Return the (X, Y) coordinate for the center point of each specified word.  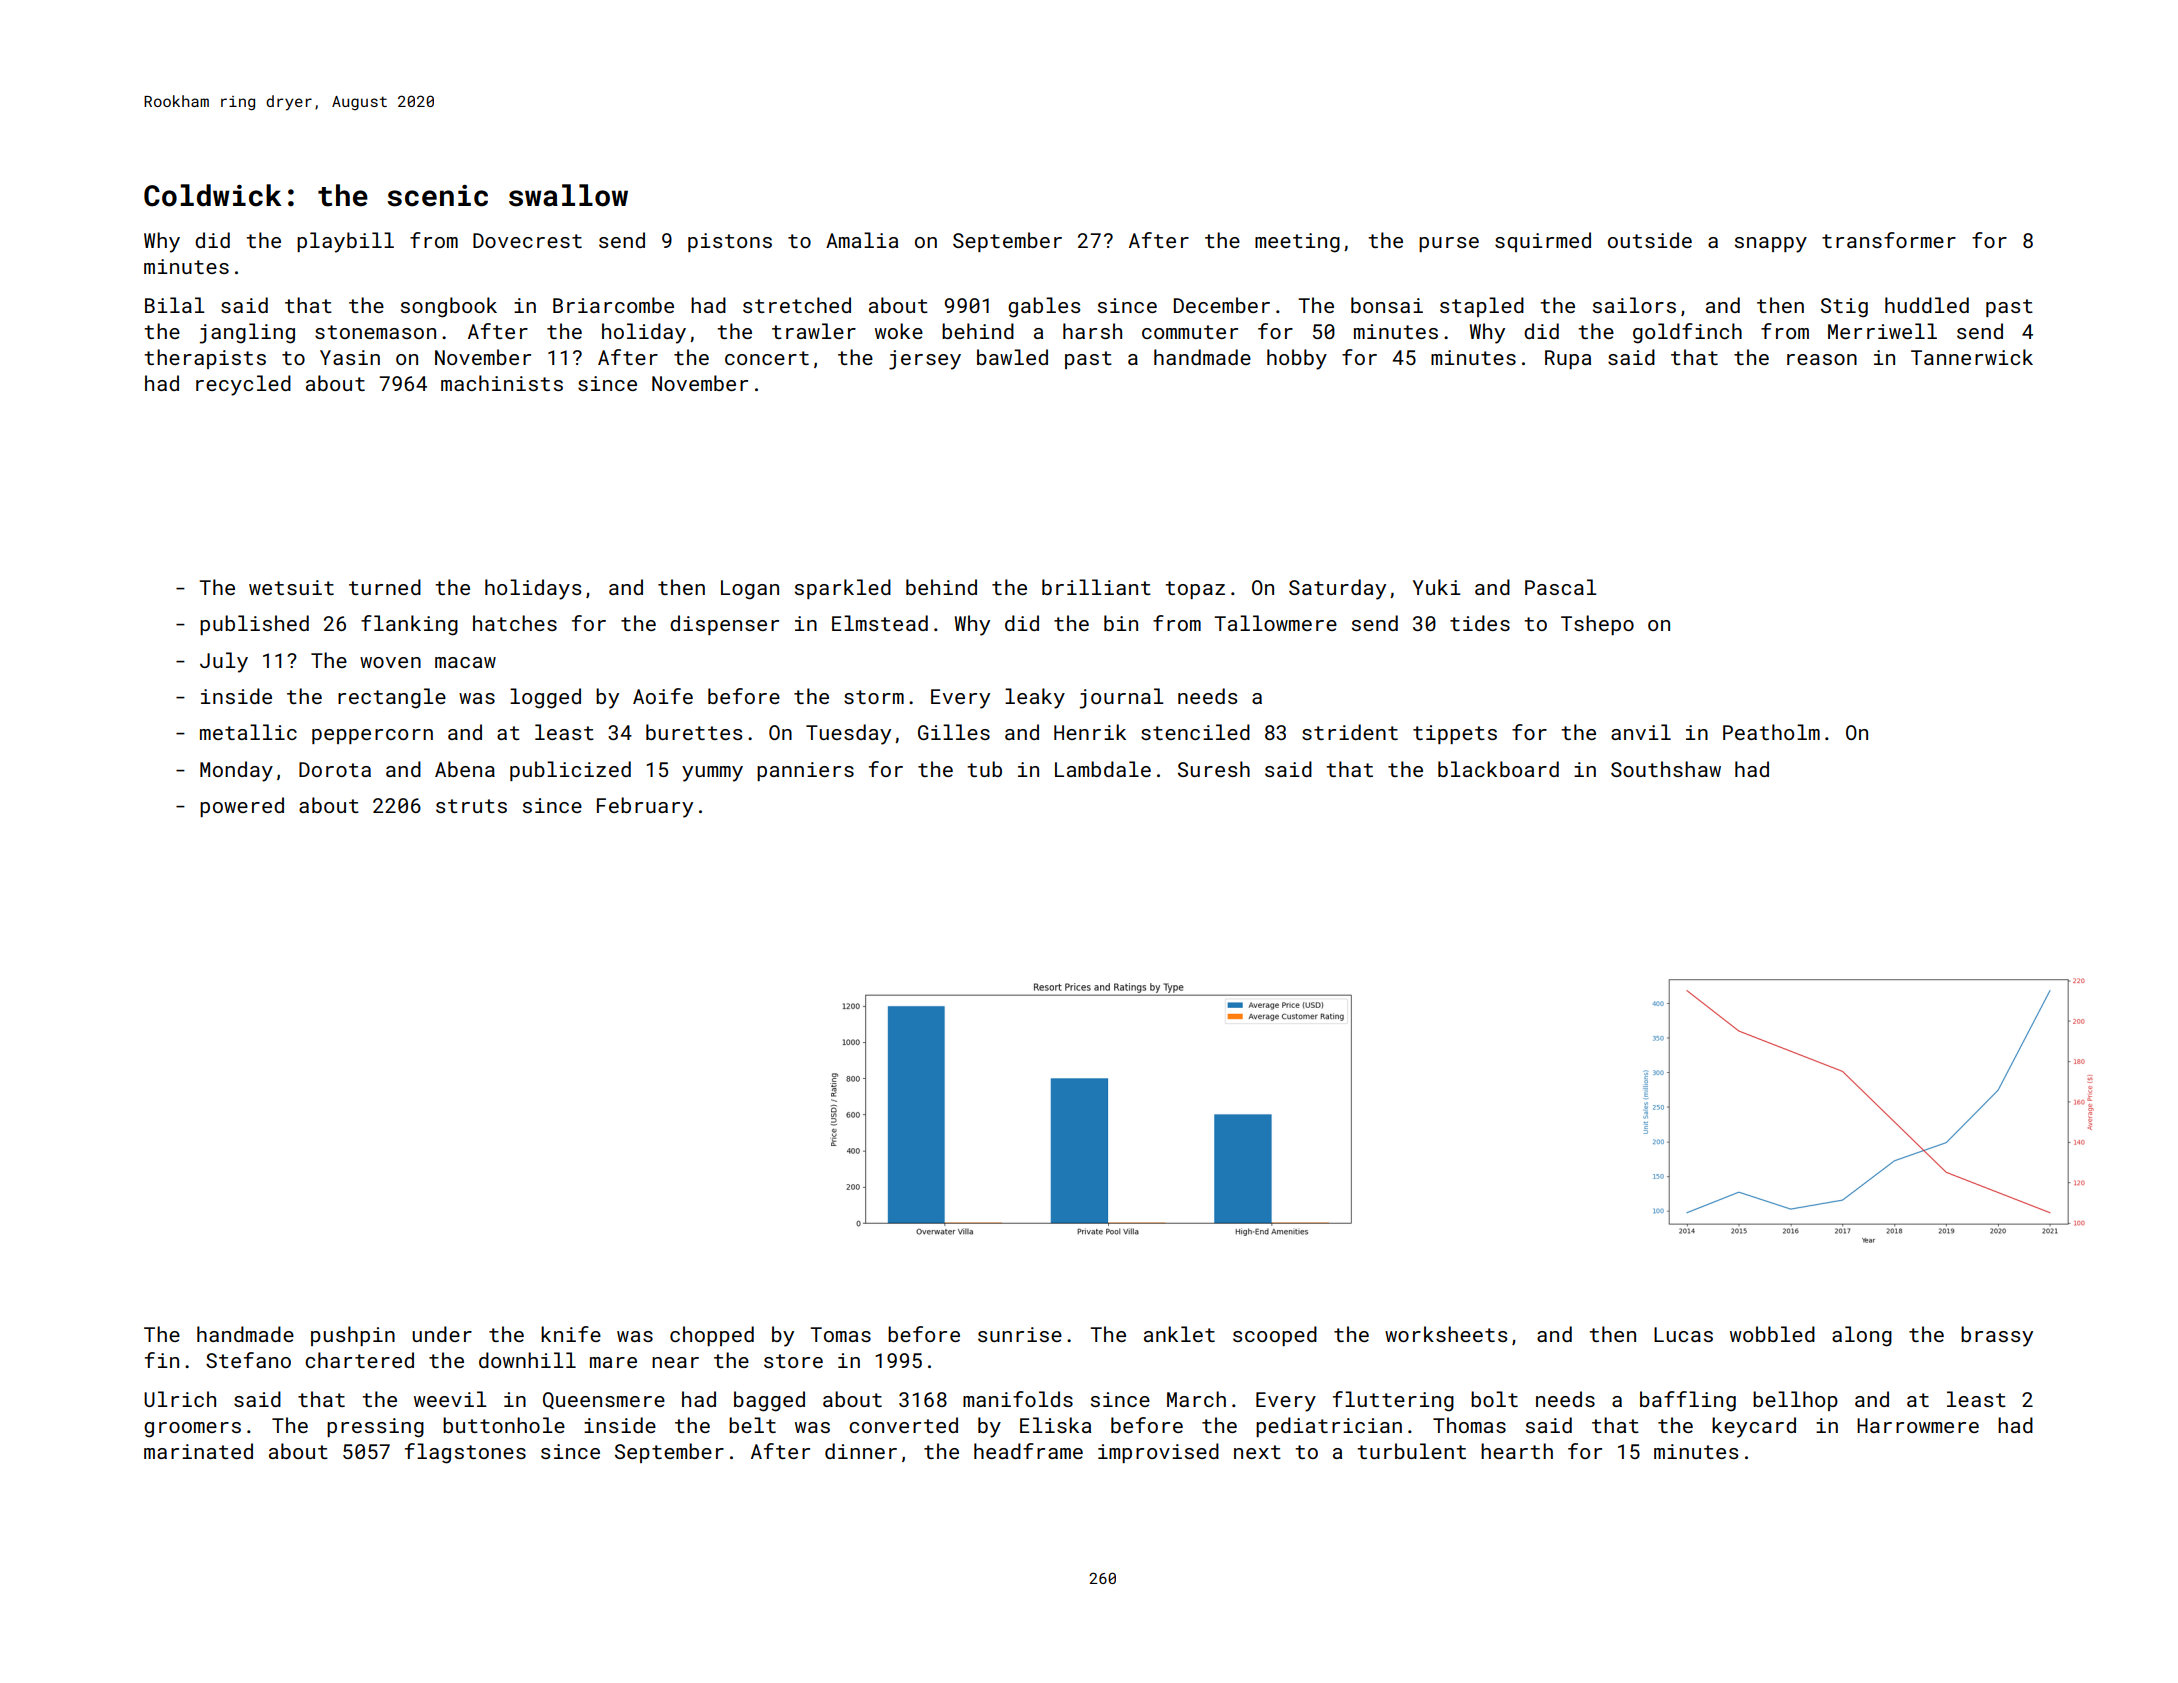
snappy (1771, 245)
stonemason (375, 332)
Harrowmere (1918, 1425)
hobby (1297, 359)
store (793, 1361)
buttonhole (504, 1425)
